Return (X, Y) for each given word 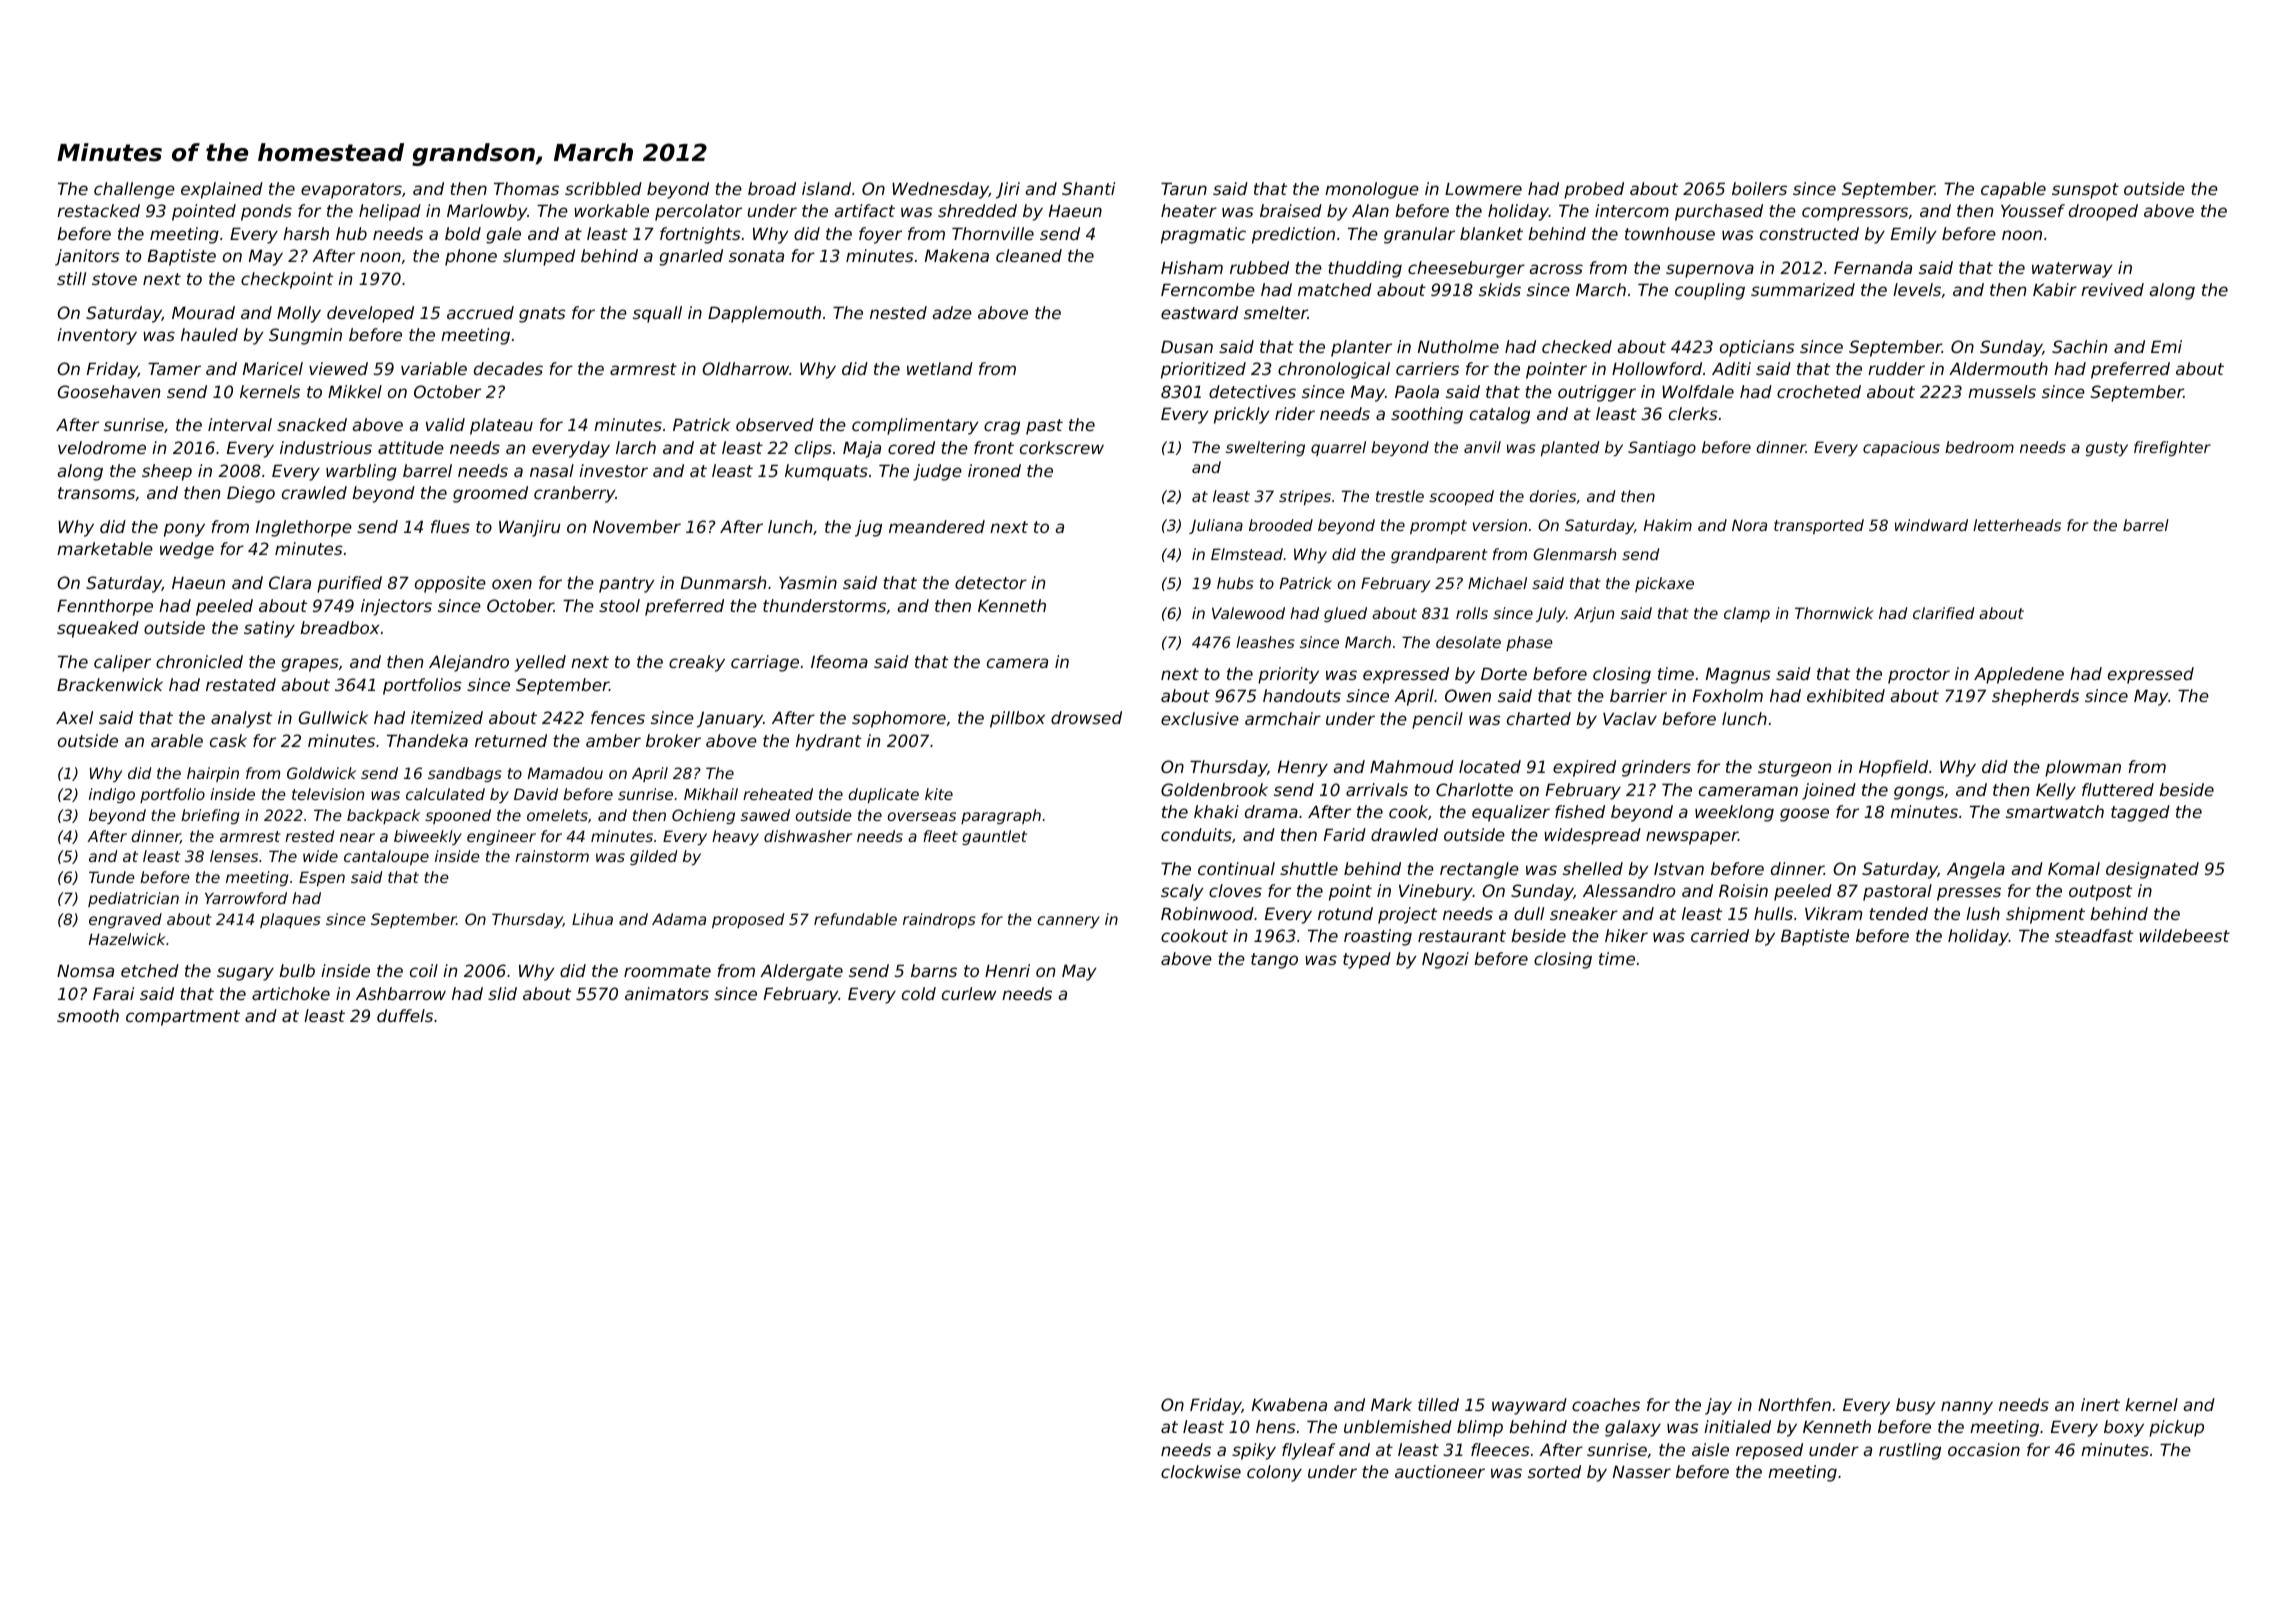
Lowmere (1483, 188)
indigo (112, 795)
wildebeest (2184, 935)
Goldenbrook (1214, 789)
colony (1274, 1473)
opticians (1757, 348)
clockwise (1201, 1471)
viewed (338, 368)
